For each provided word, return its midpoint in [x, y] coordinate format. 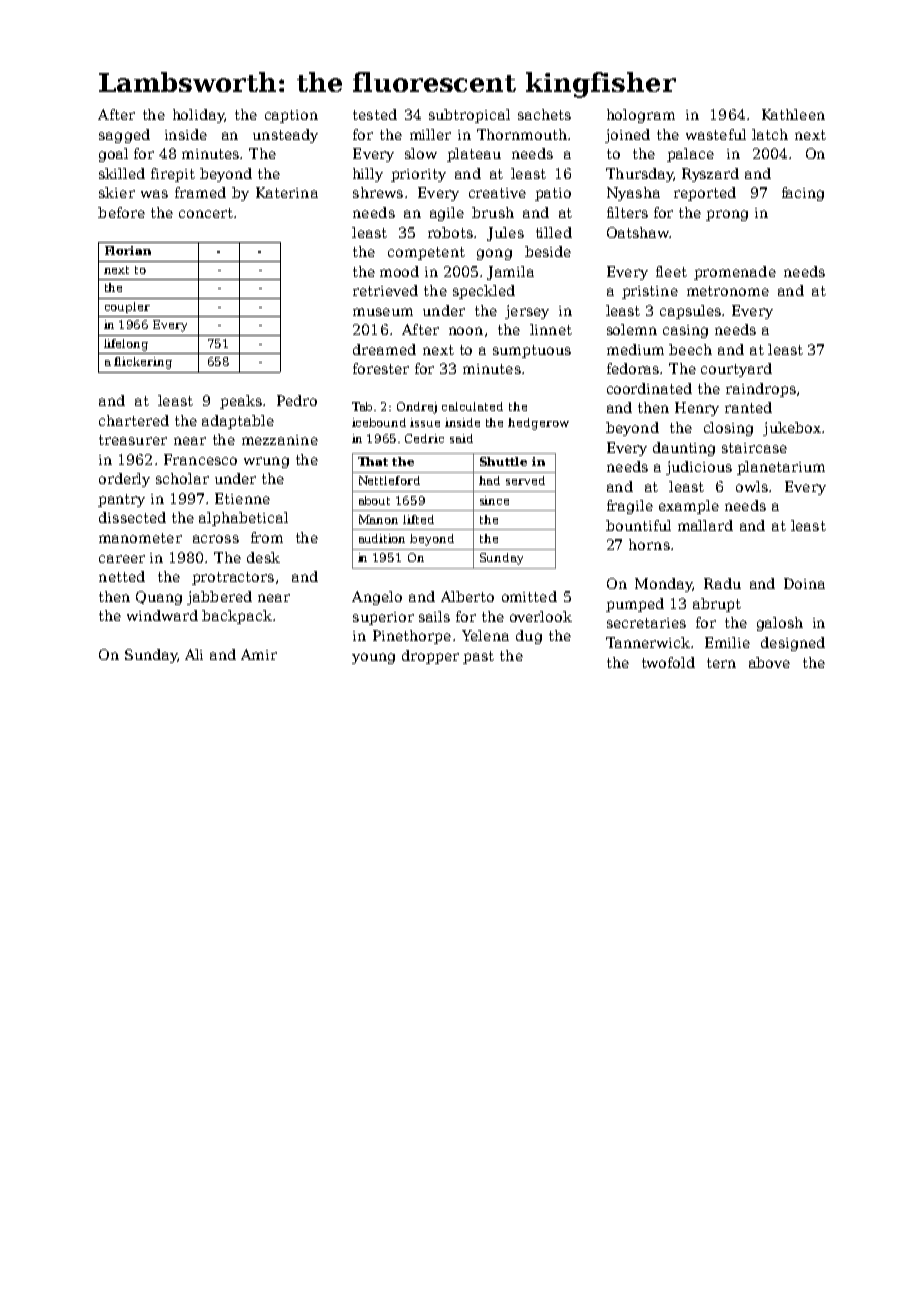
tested [375, 114]
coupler [127, 307]
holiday [198, 116]
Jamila [510, 273]
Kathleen [793, 114]
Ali [194, 654]
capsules [690, 312]
